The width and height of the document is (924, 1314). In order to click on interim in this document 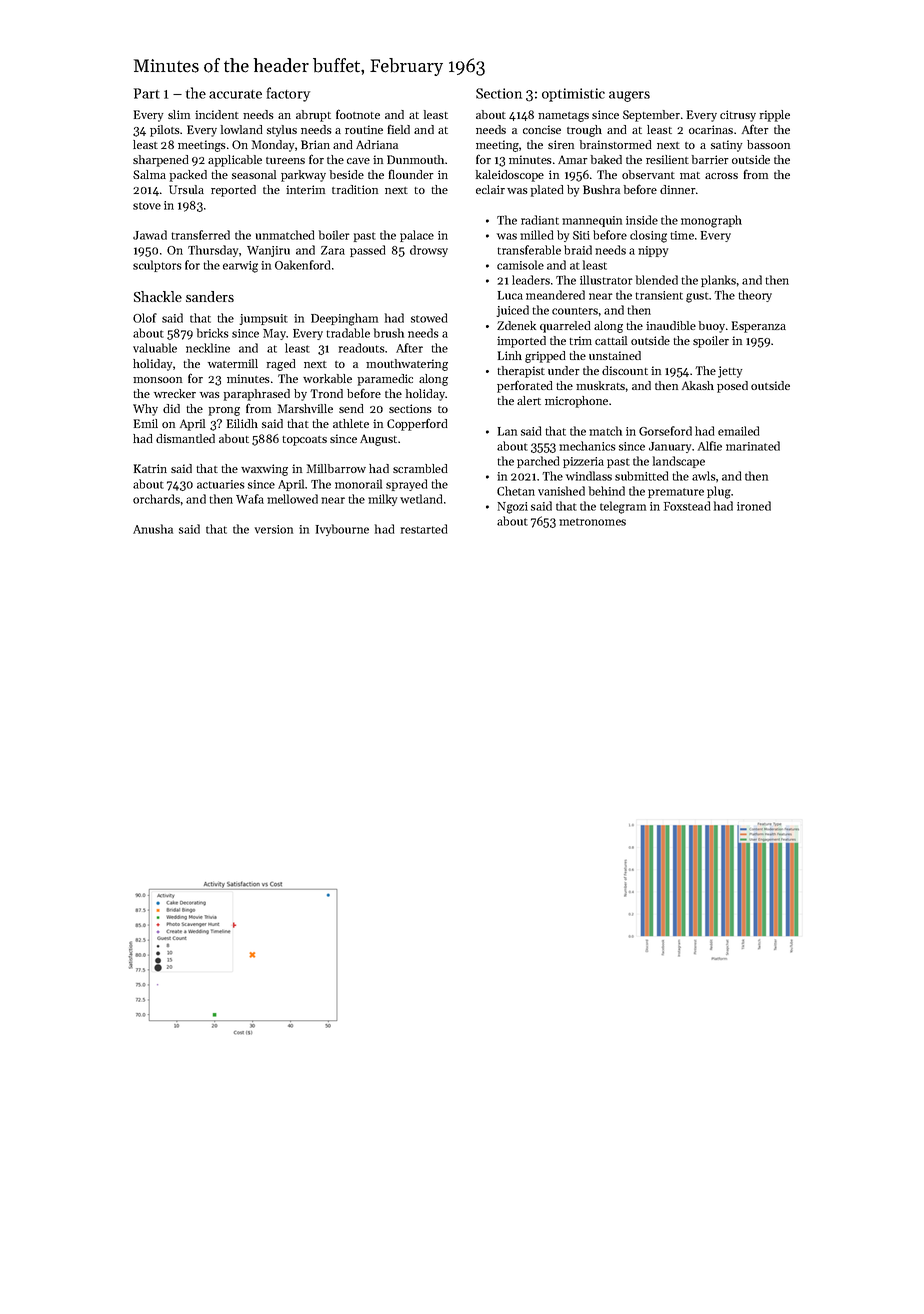, I will do `click(305, 189)`.
